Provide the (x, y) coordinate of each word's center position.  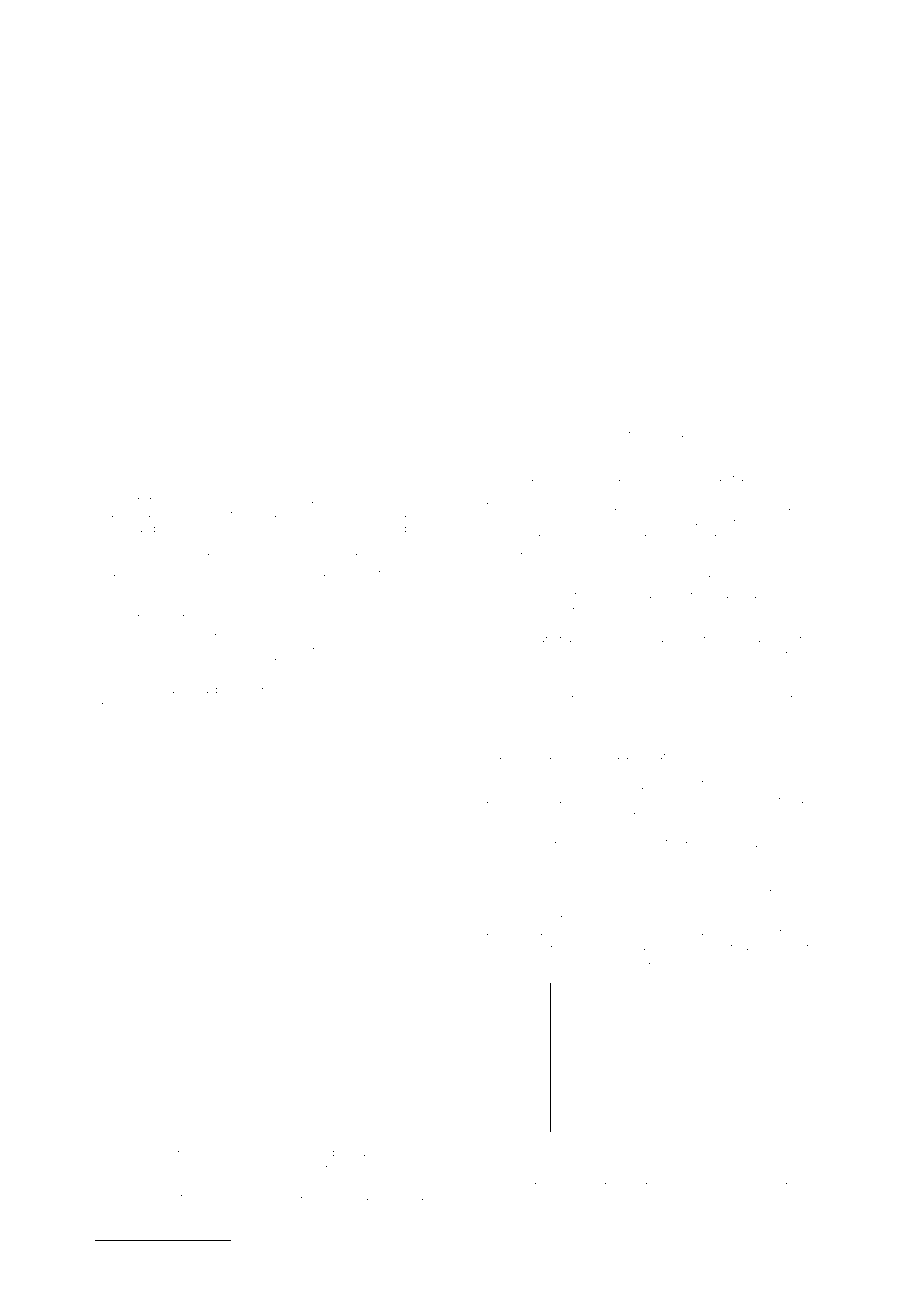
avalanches (564, 551)
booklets (177, 705)
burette (725, 1144)
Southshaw (240, 469)
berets (687, 844)
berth (625, 493)
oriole (225, 1197)
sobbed (502, 785)
